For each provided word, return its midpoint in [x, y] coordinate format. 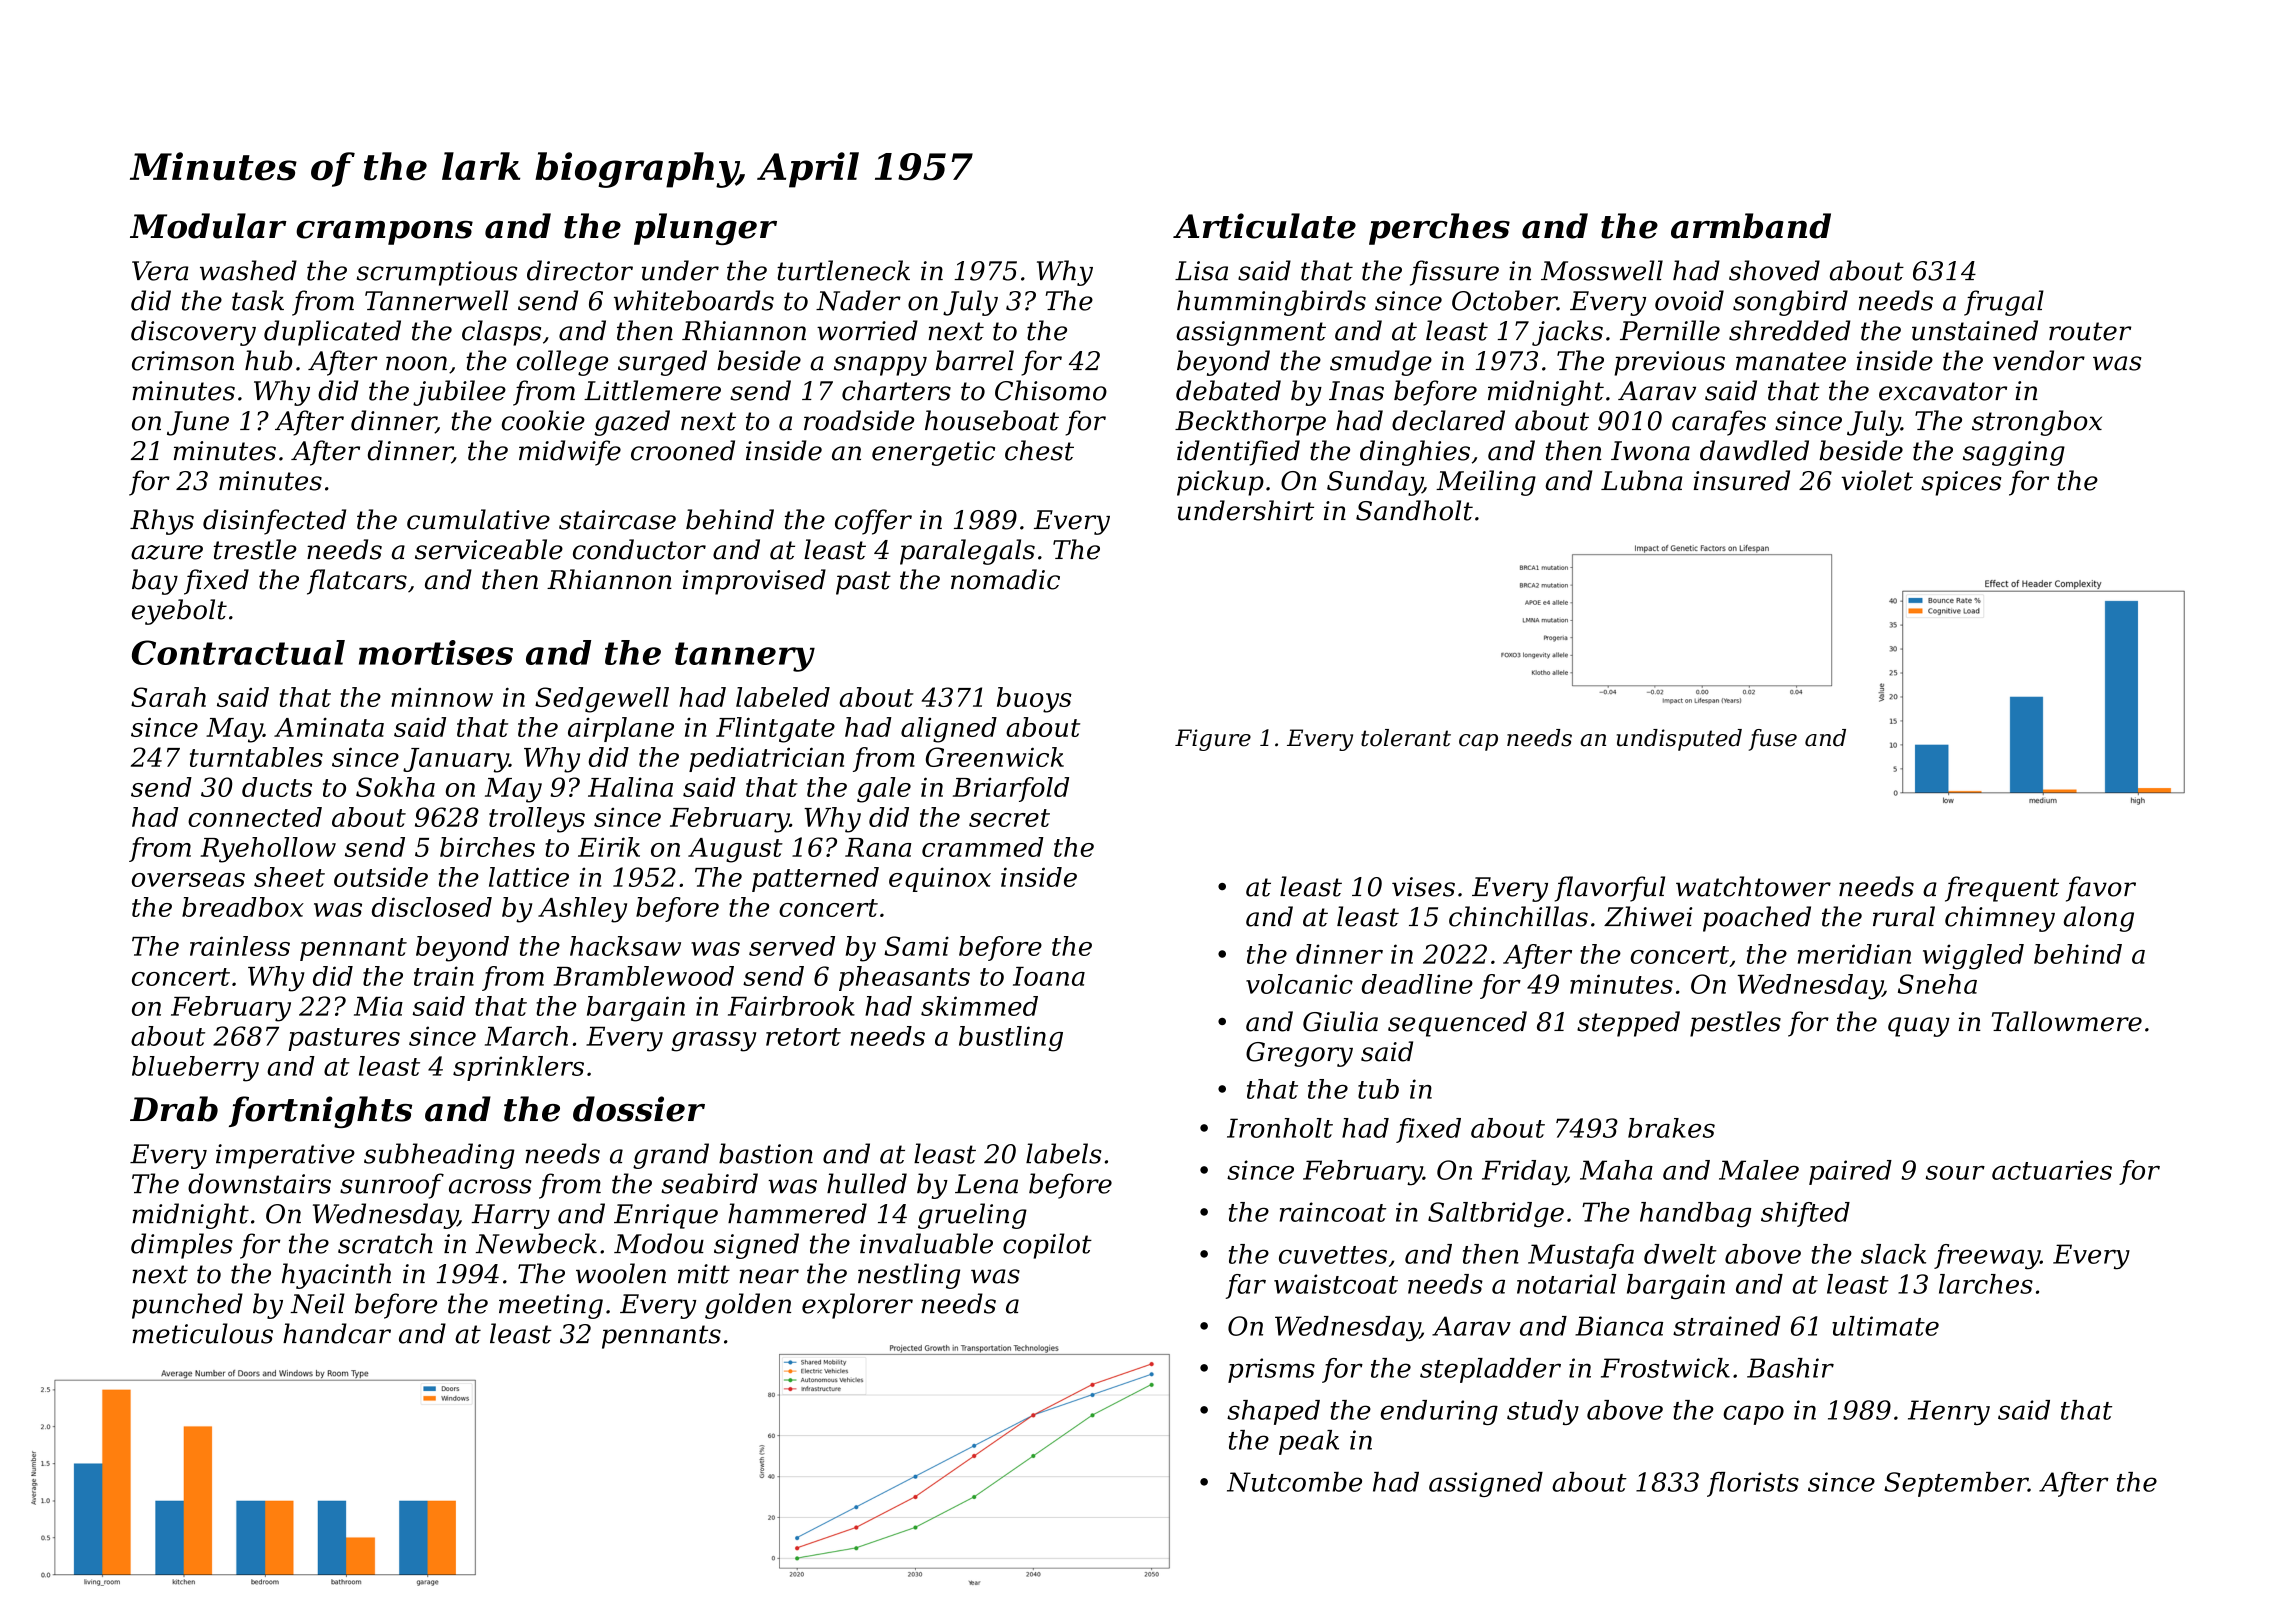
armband [1751, 226]
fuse [1773, 740]
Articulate [1264, 226]
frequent [2002, 889]
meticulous [202, 1333]
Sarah [168, 697]
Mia [378, 1006]
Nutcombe [1294, 1482]
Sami [916, 946]
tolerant [1406, 738]
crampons [384, 233]
